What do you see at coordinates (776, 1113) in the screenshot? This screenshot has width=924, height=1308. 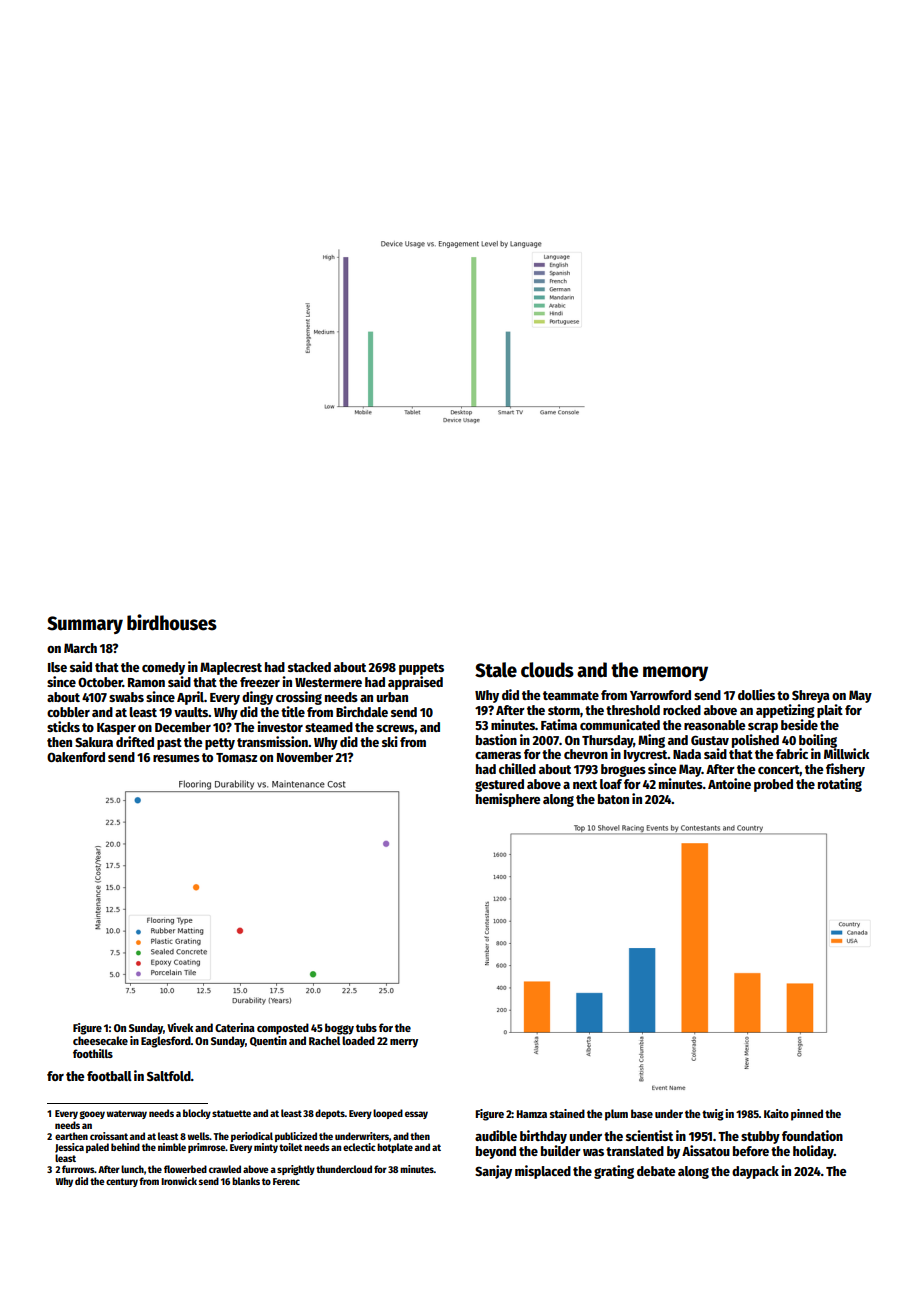 I see `Kaito` at bounding box center [776, 1113].
